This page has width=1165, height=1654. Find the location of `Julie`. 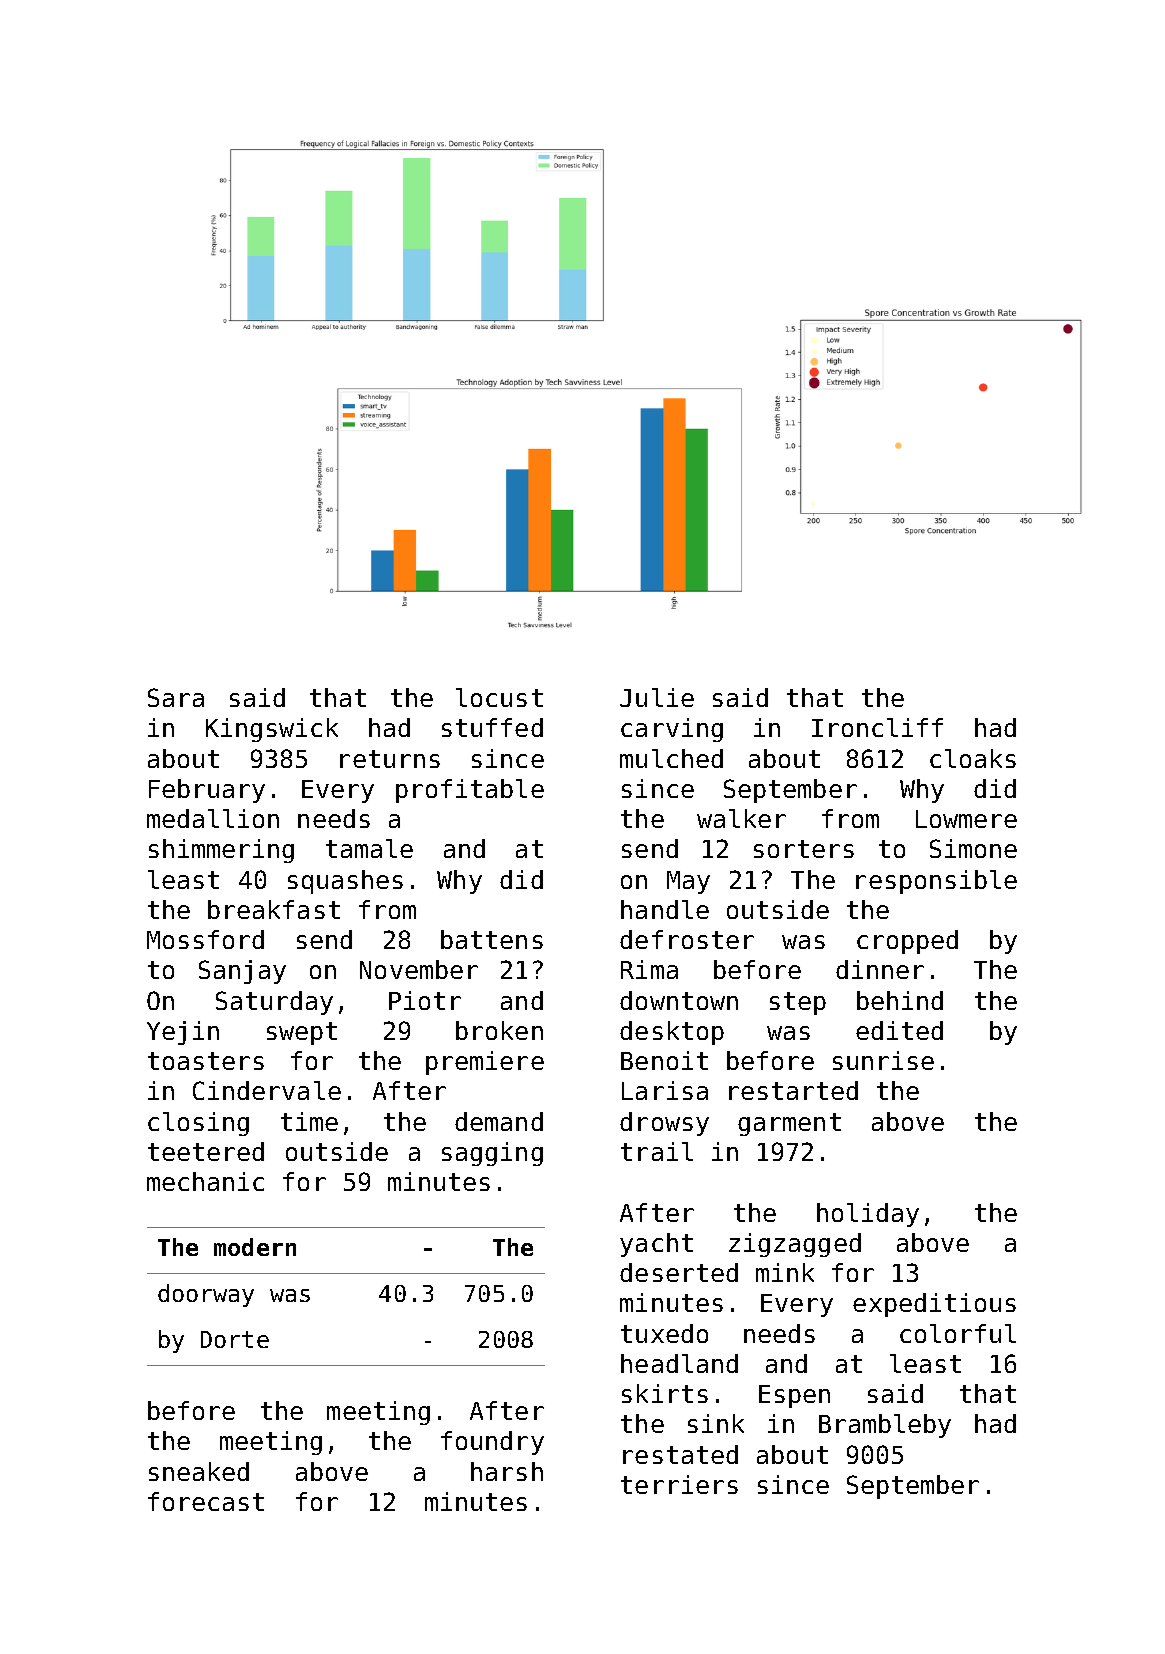

Julie is located at coordinates (657, 697).
